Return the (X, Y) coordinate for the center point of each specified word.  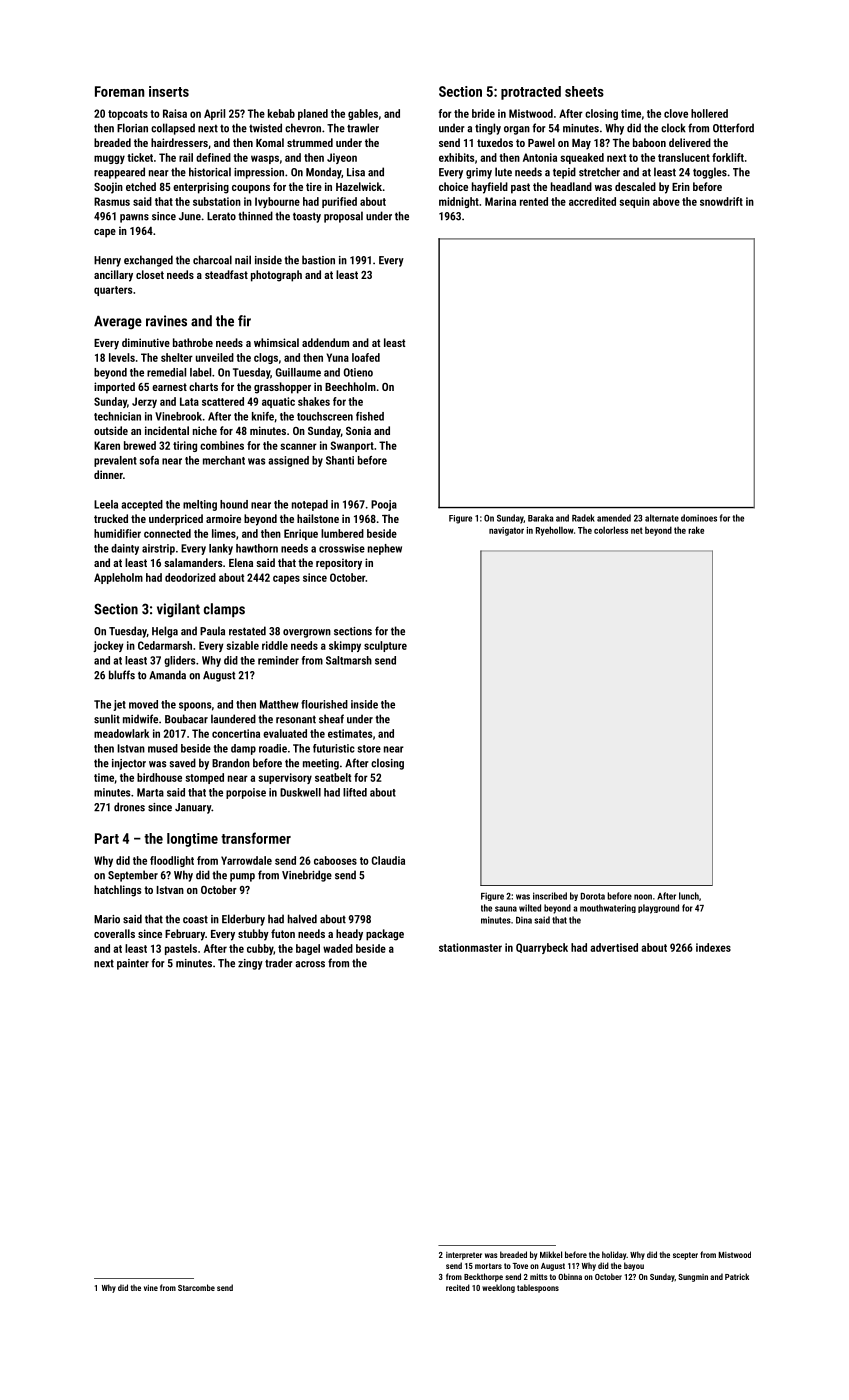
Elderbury (243, 920)
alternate (662, 518)
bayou (634, 1266)
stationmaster (470, 947)
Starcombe (196, 1287)
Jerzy (144, 402)
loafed (366, 357)
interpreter (464, 1256)
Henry (107, 261)
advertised (614, 947)
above (666, 201)
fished (370, 416)
